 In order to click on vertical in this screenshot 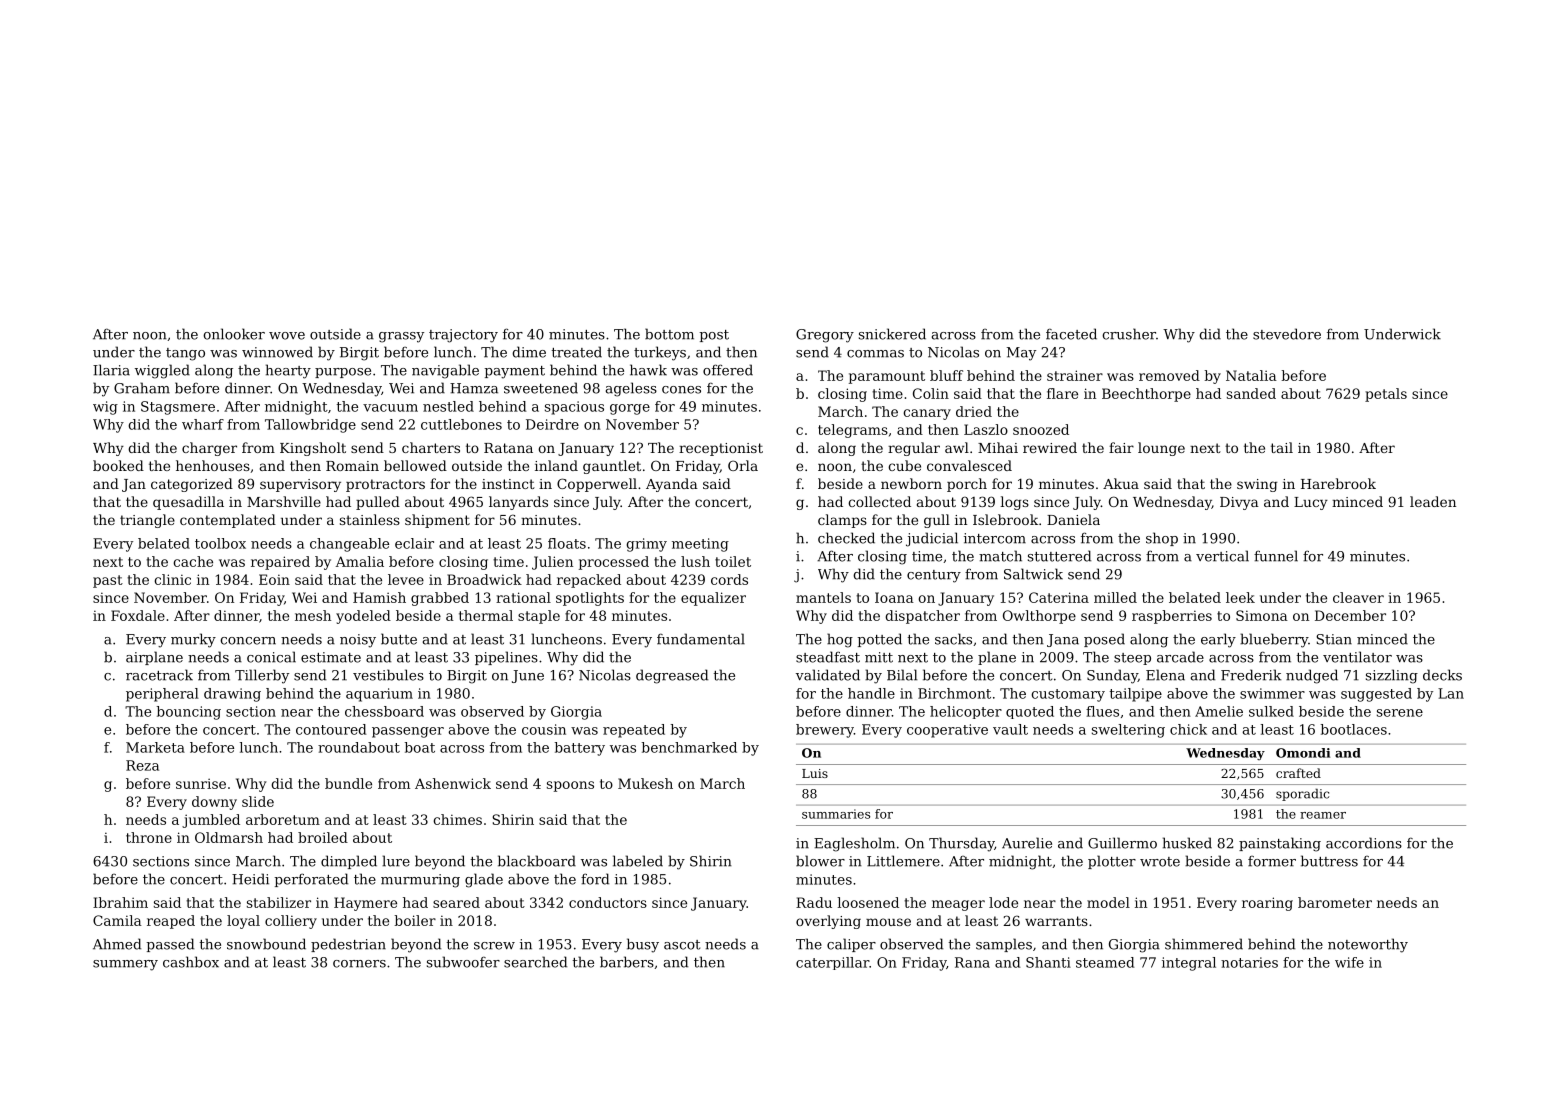, I will do `click(1222, 556)`.
